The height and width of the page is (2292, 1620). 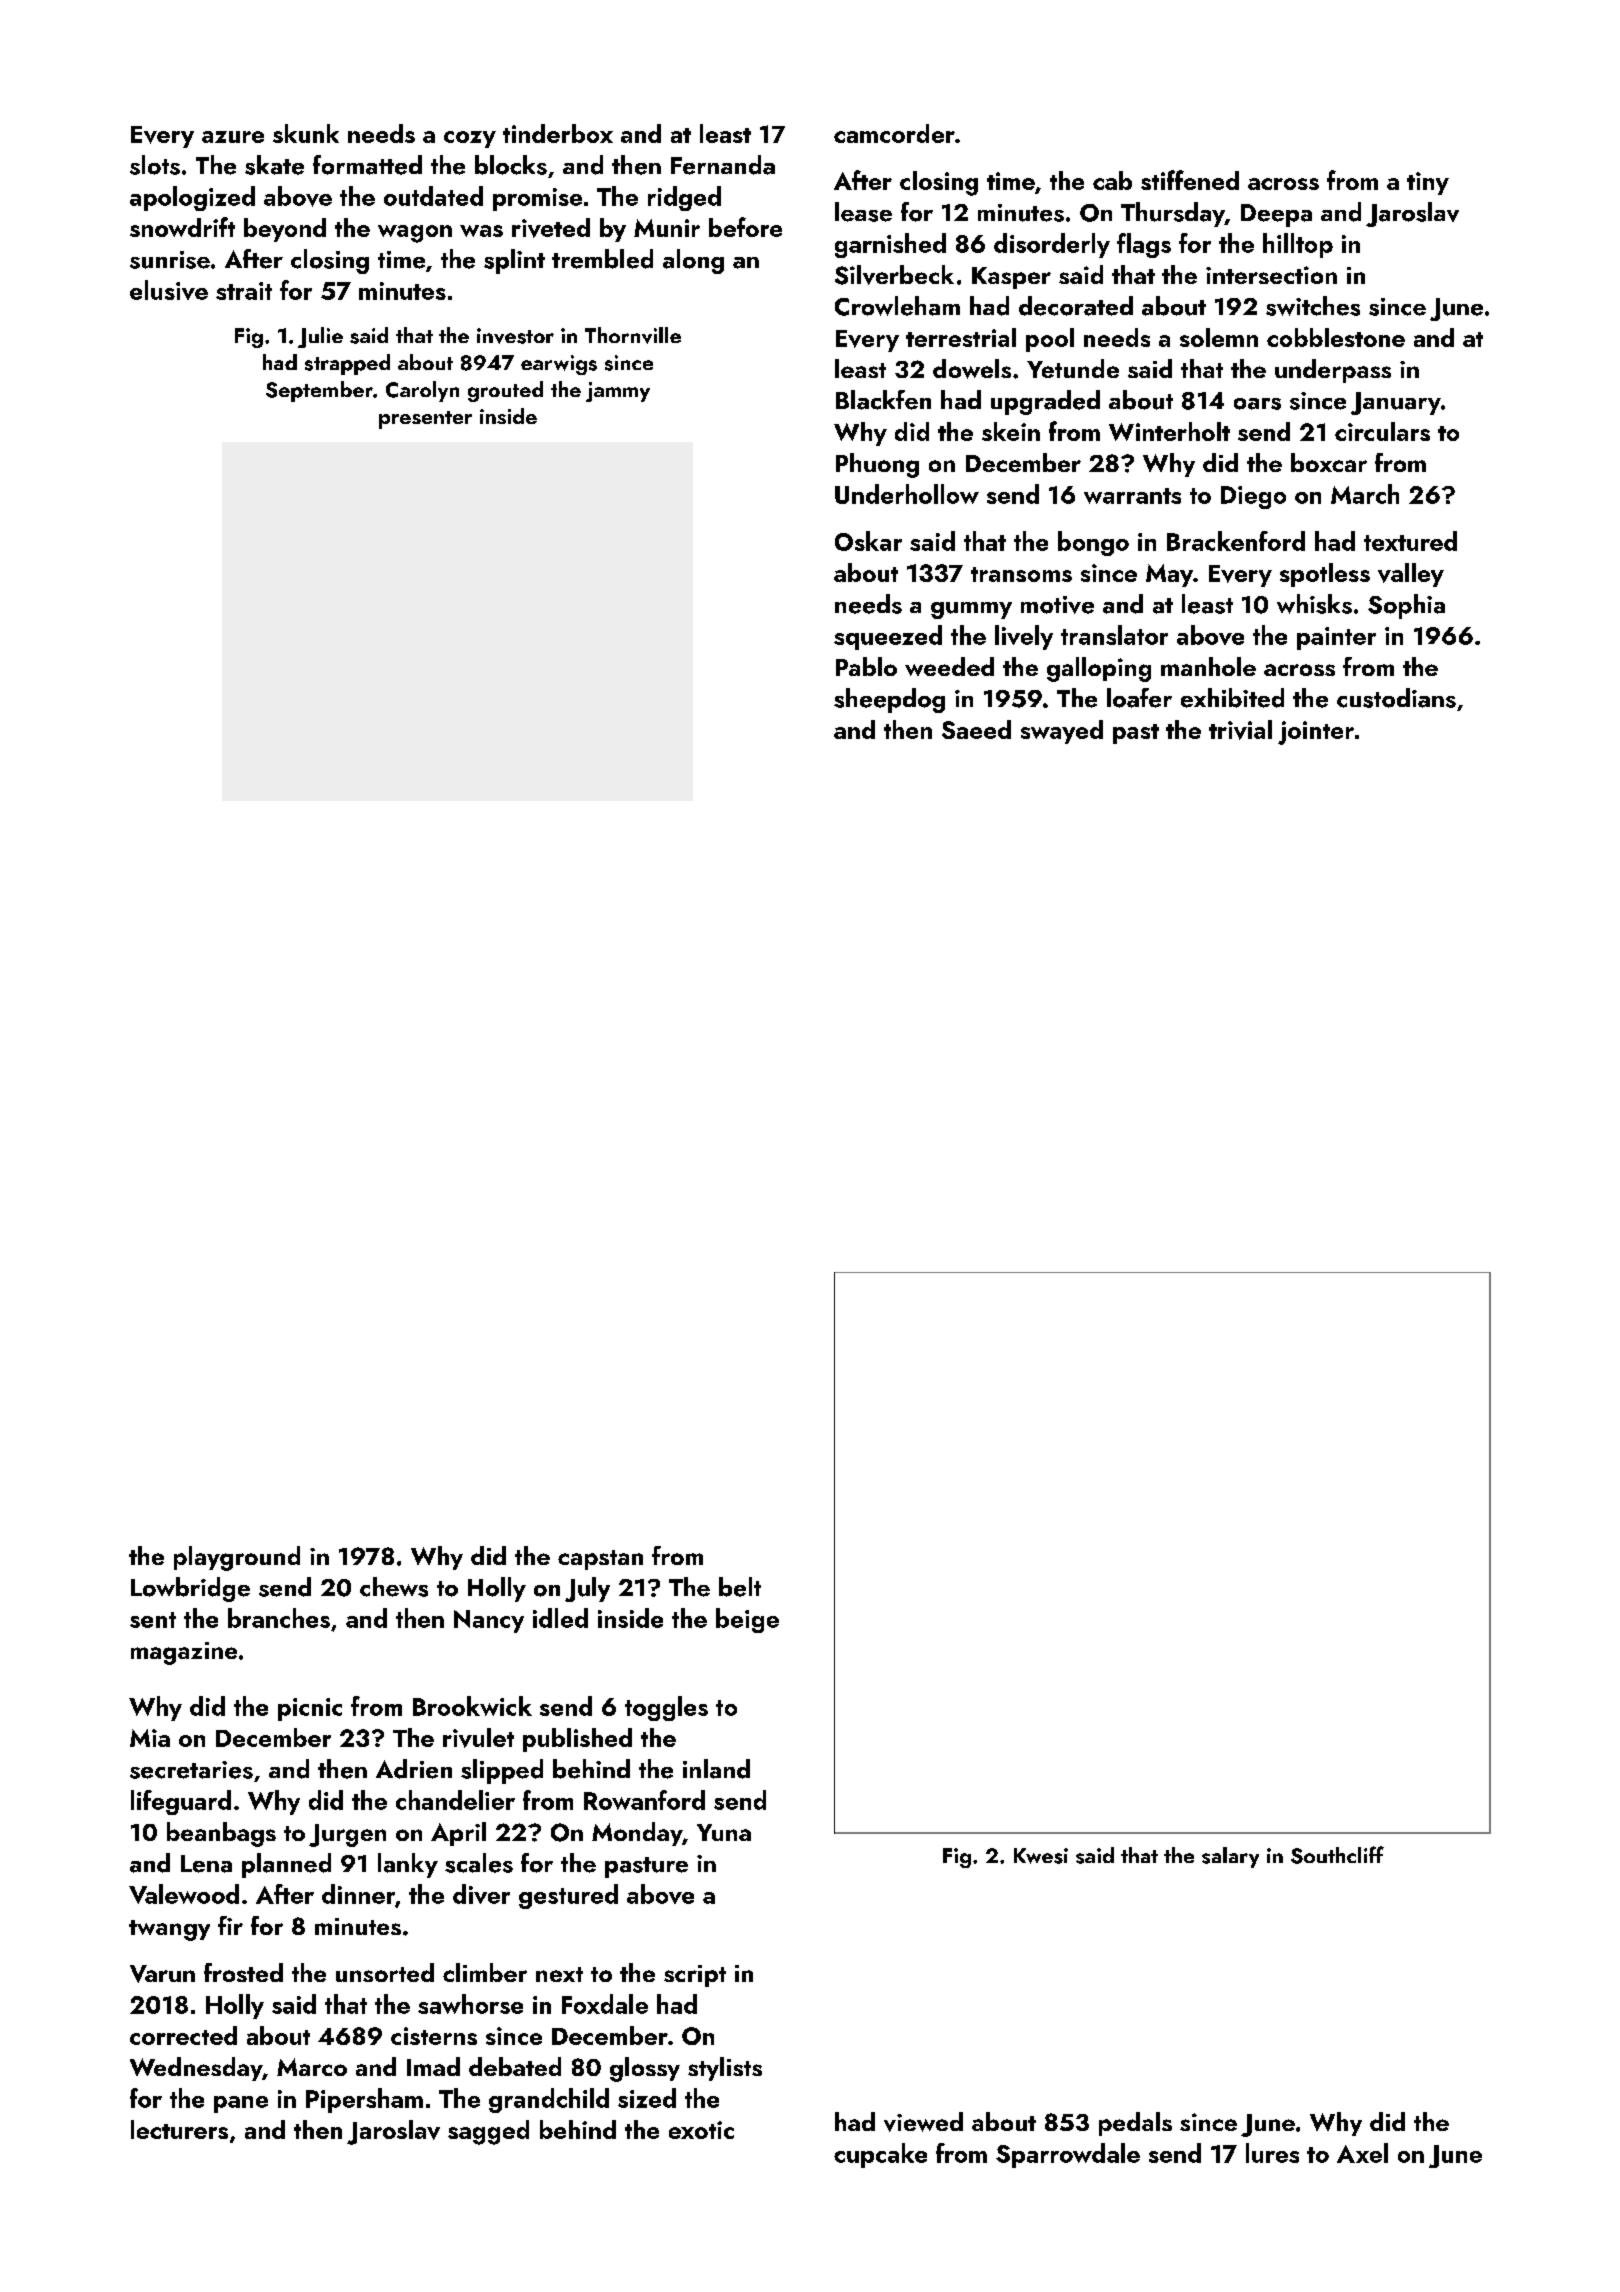 I want to click on jointer, so click(x=1316, y=733).
